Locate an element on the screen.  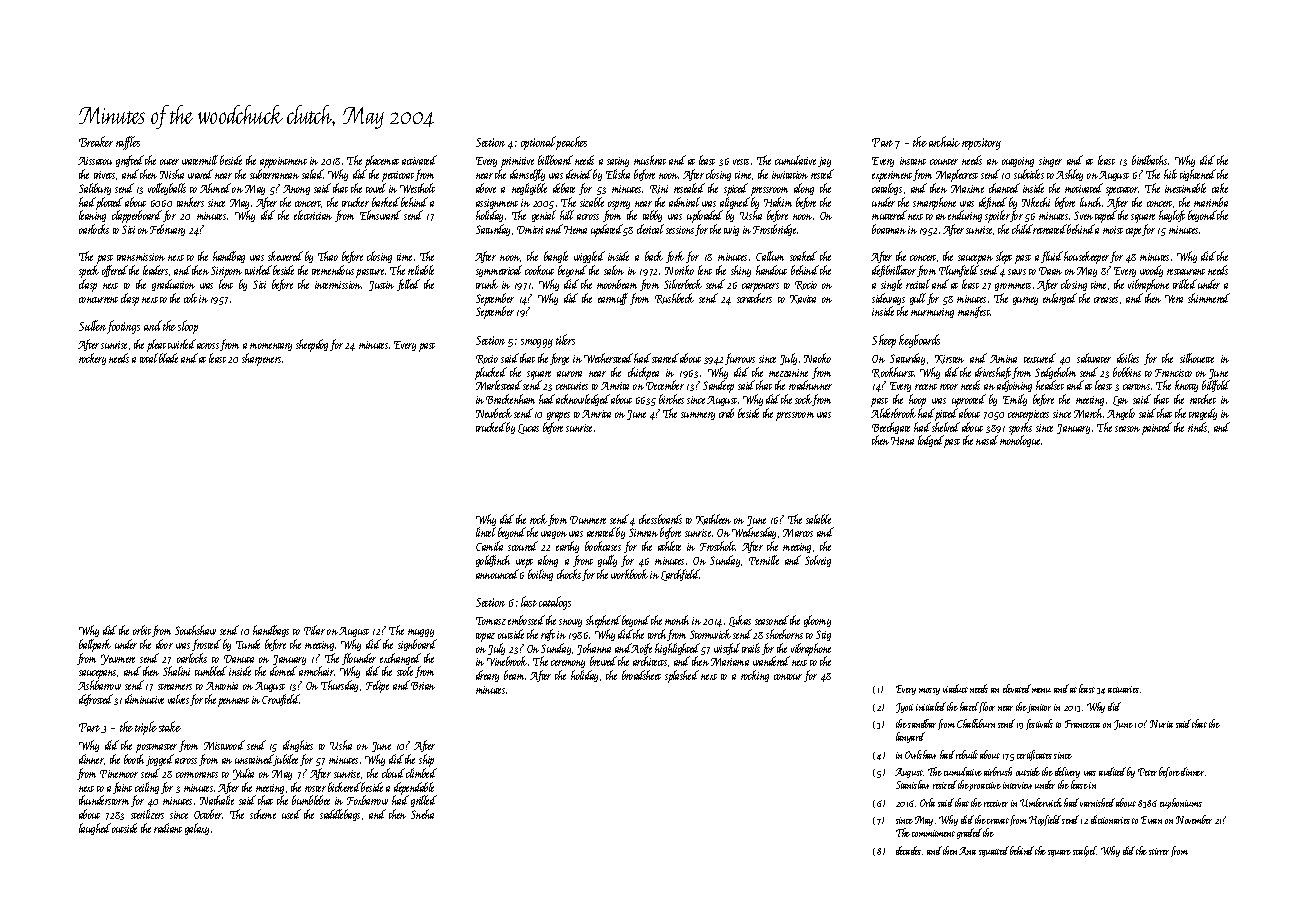
torch is located at coordinates (657, 634).
